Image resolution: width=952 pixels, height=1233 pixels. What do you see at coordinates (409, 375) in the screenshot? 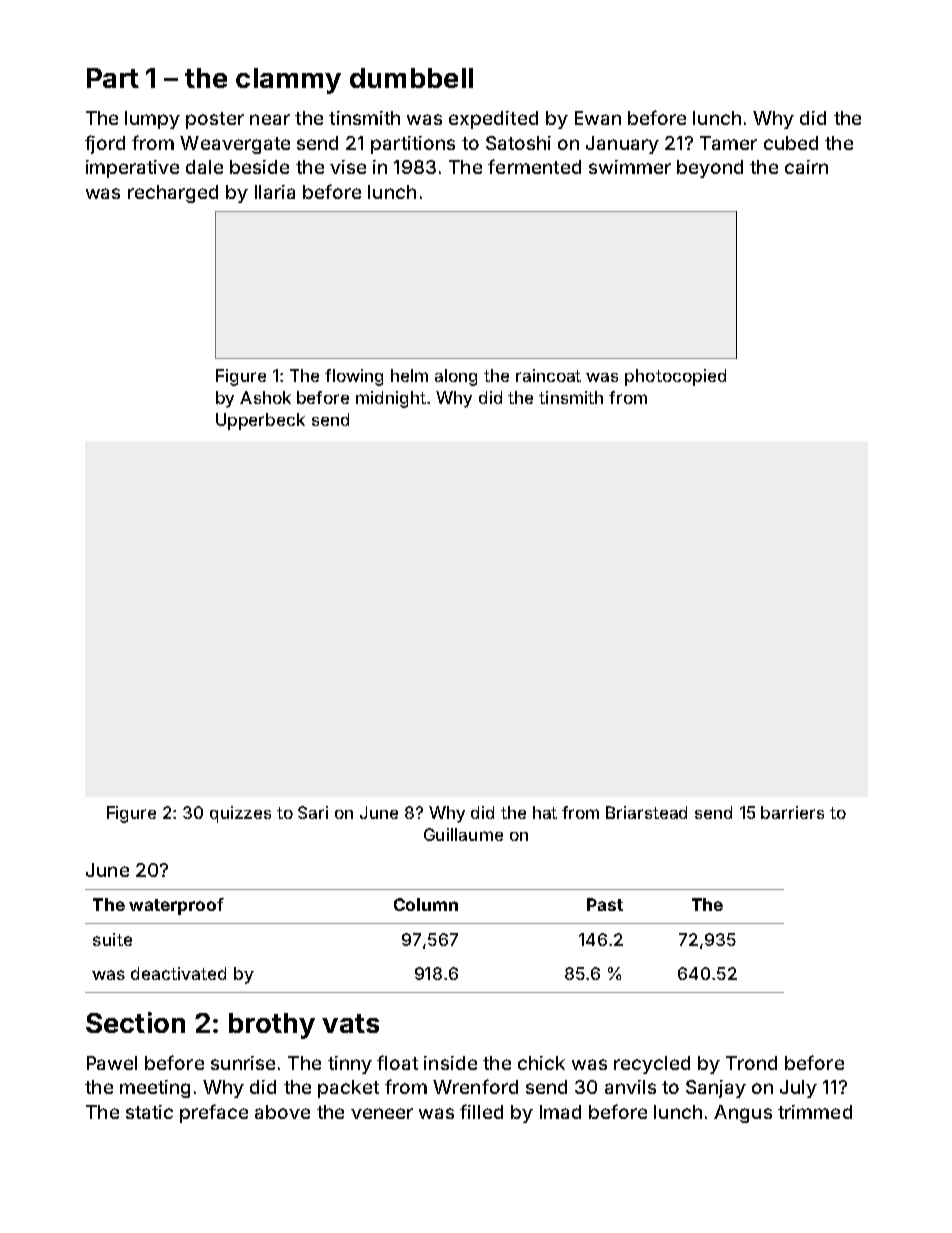
I see `helm` at bounding box center [409, 375].
